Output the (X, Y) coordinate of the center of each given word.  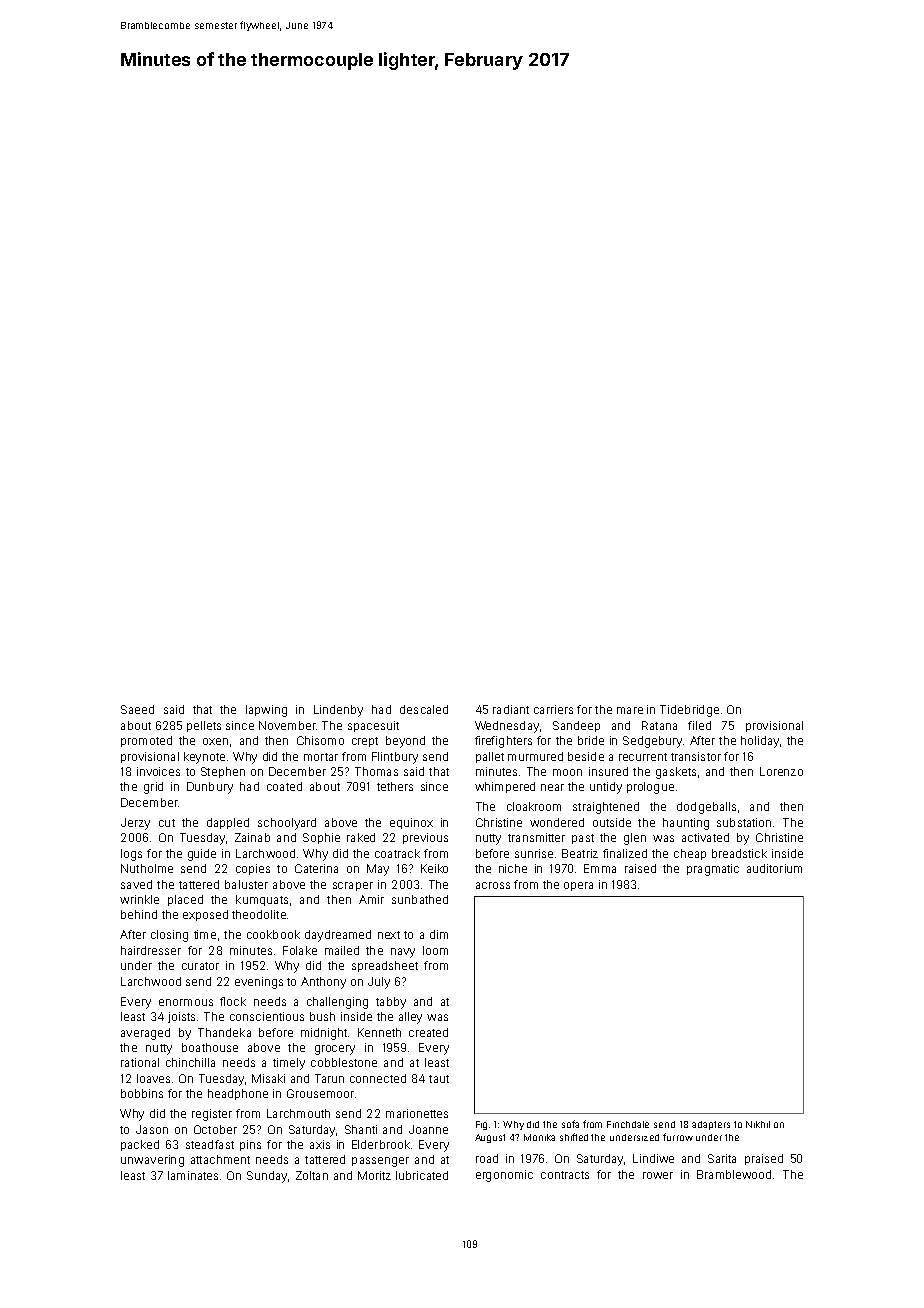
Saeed (137, 709)
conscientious (267, 1016)
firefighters (503, 742)
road (487, 1158)
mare (630, 710)
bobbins (142, 1093)
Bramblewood (734, 1174)
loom (435, 950)
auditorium (774, 868)
